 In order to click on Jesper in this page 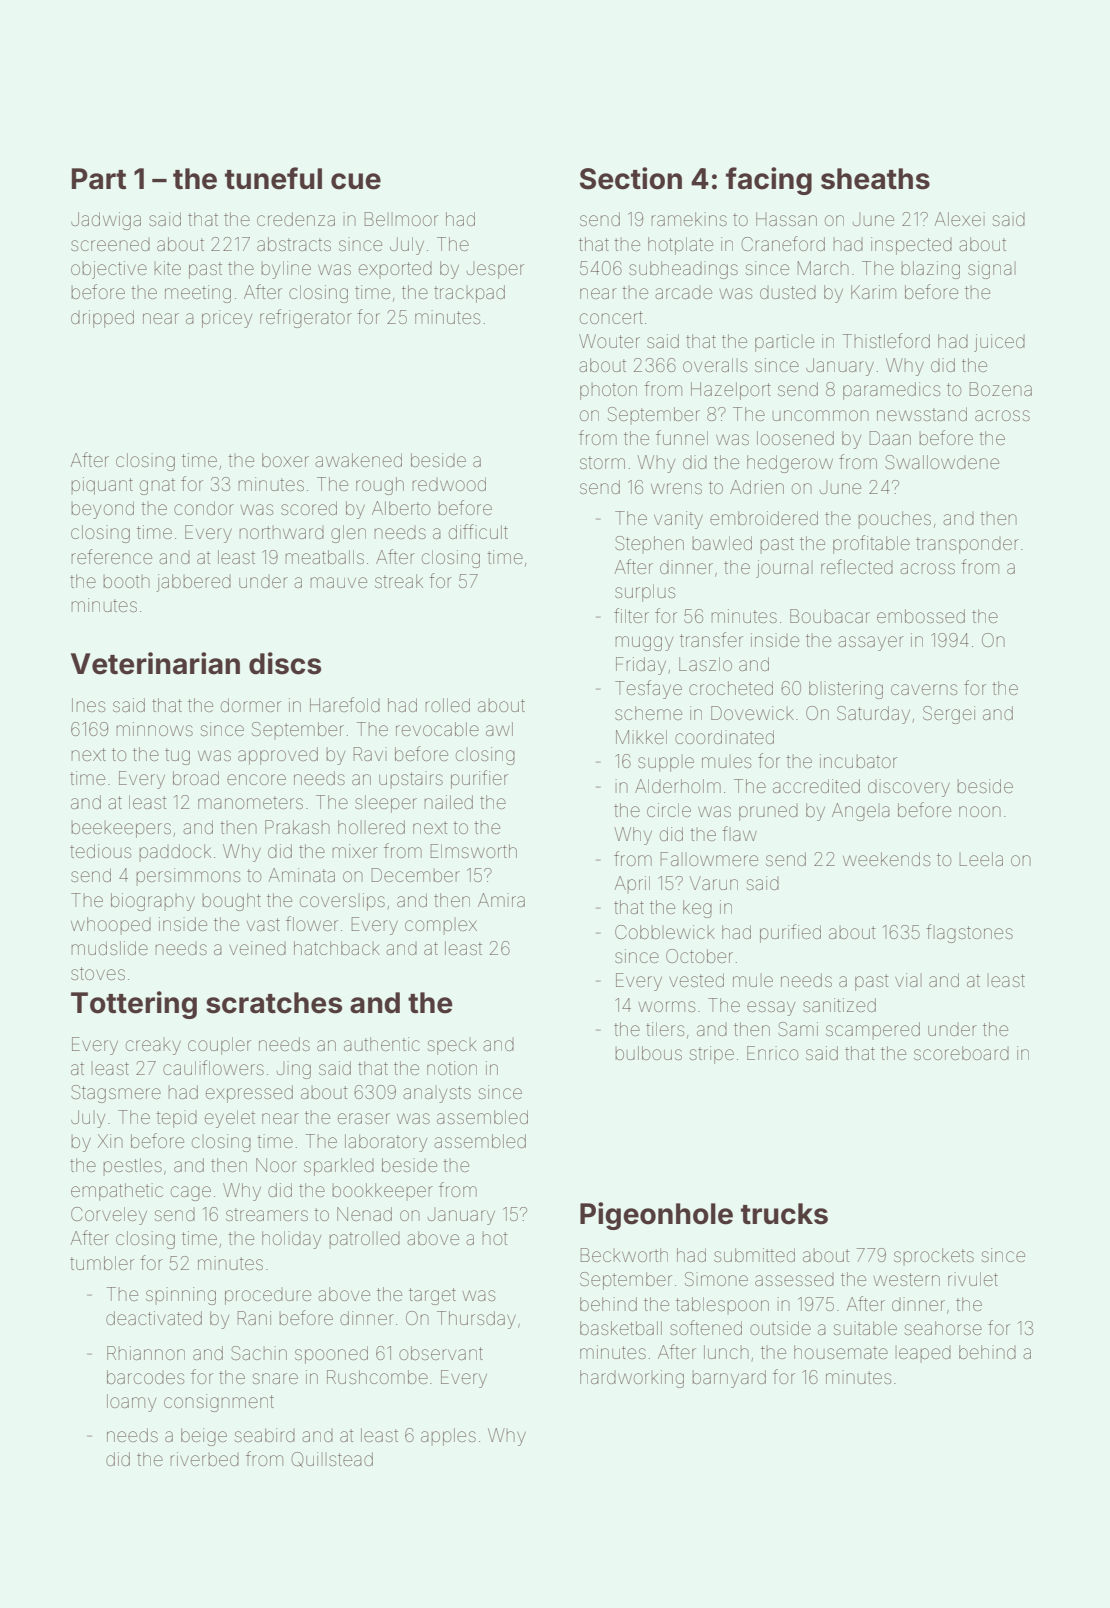, I will do `click(495, 270)`.
